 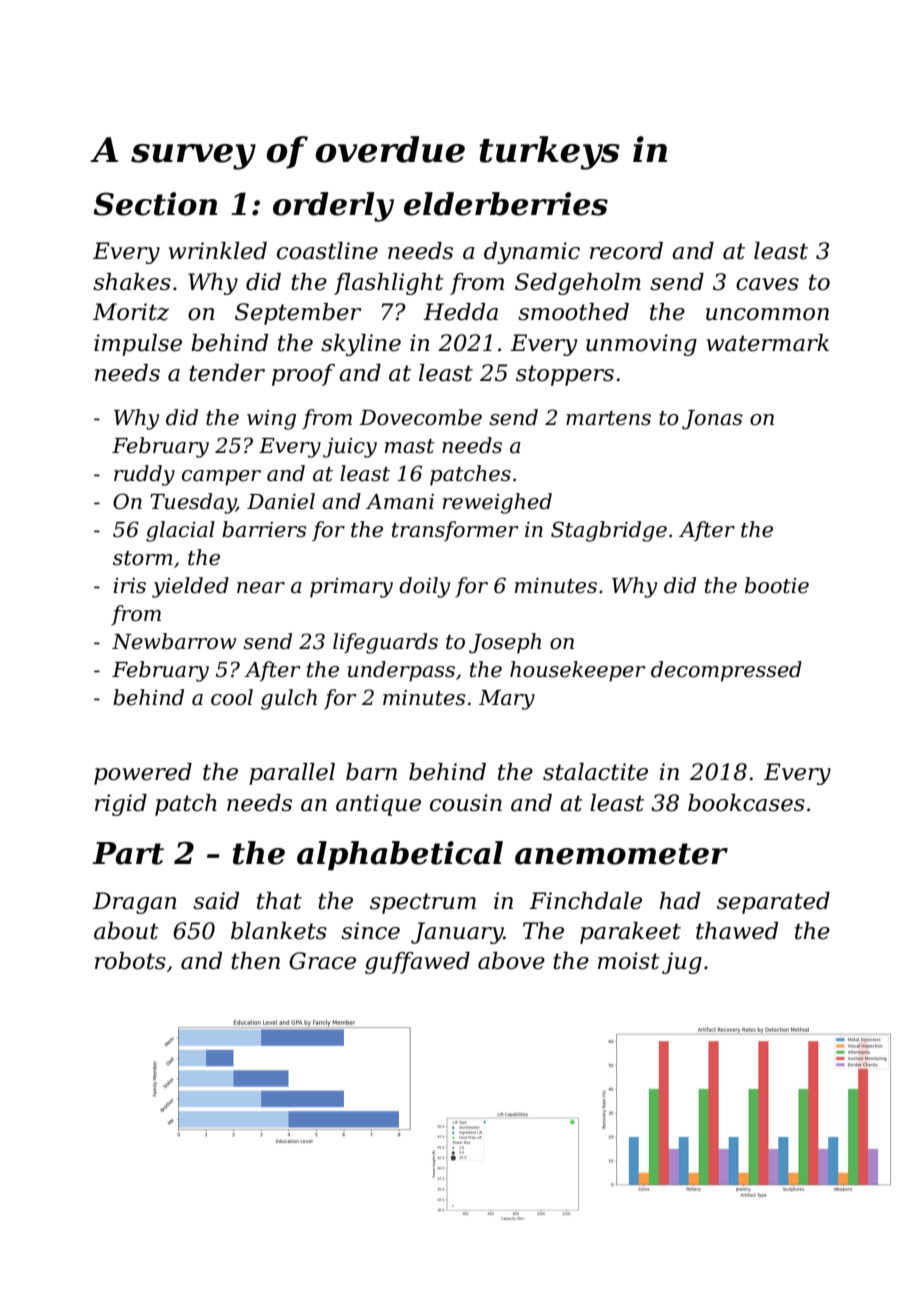 I want to click on lifeguards, so click(x=385, y=643).
